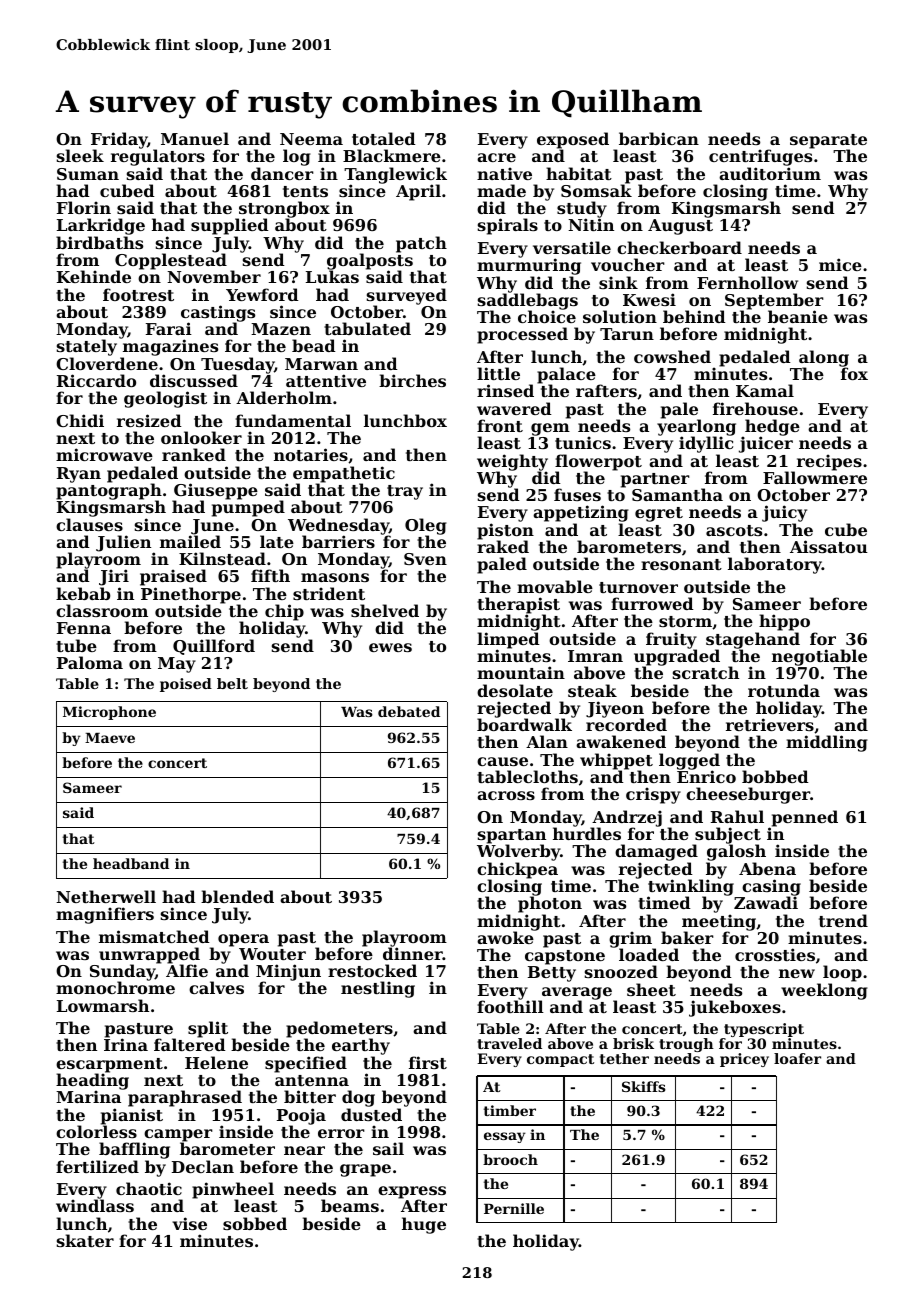 This screenshot has height=1308, width=924. I want to click on mice, so click(840, 264).
